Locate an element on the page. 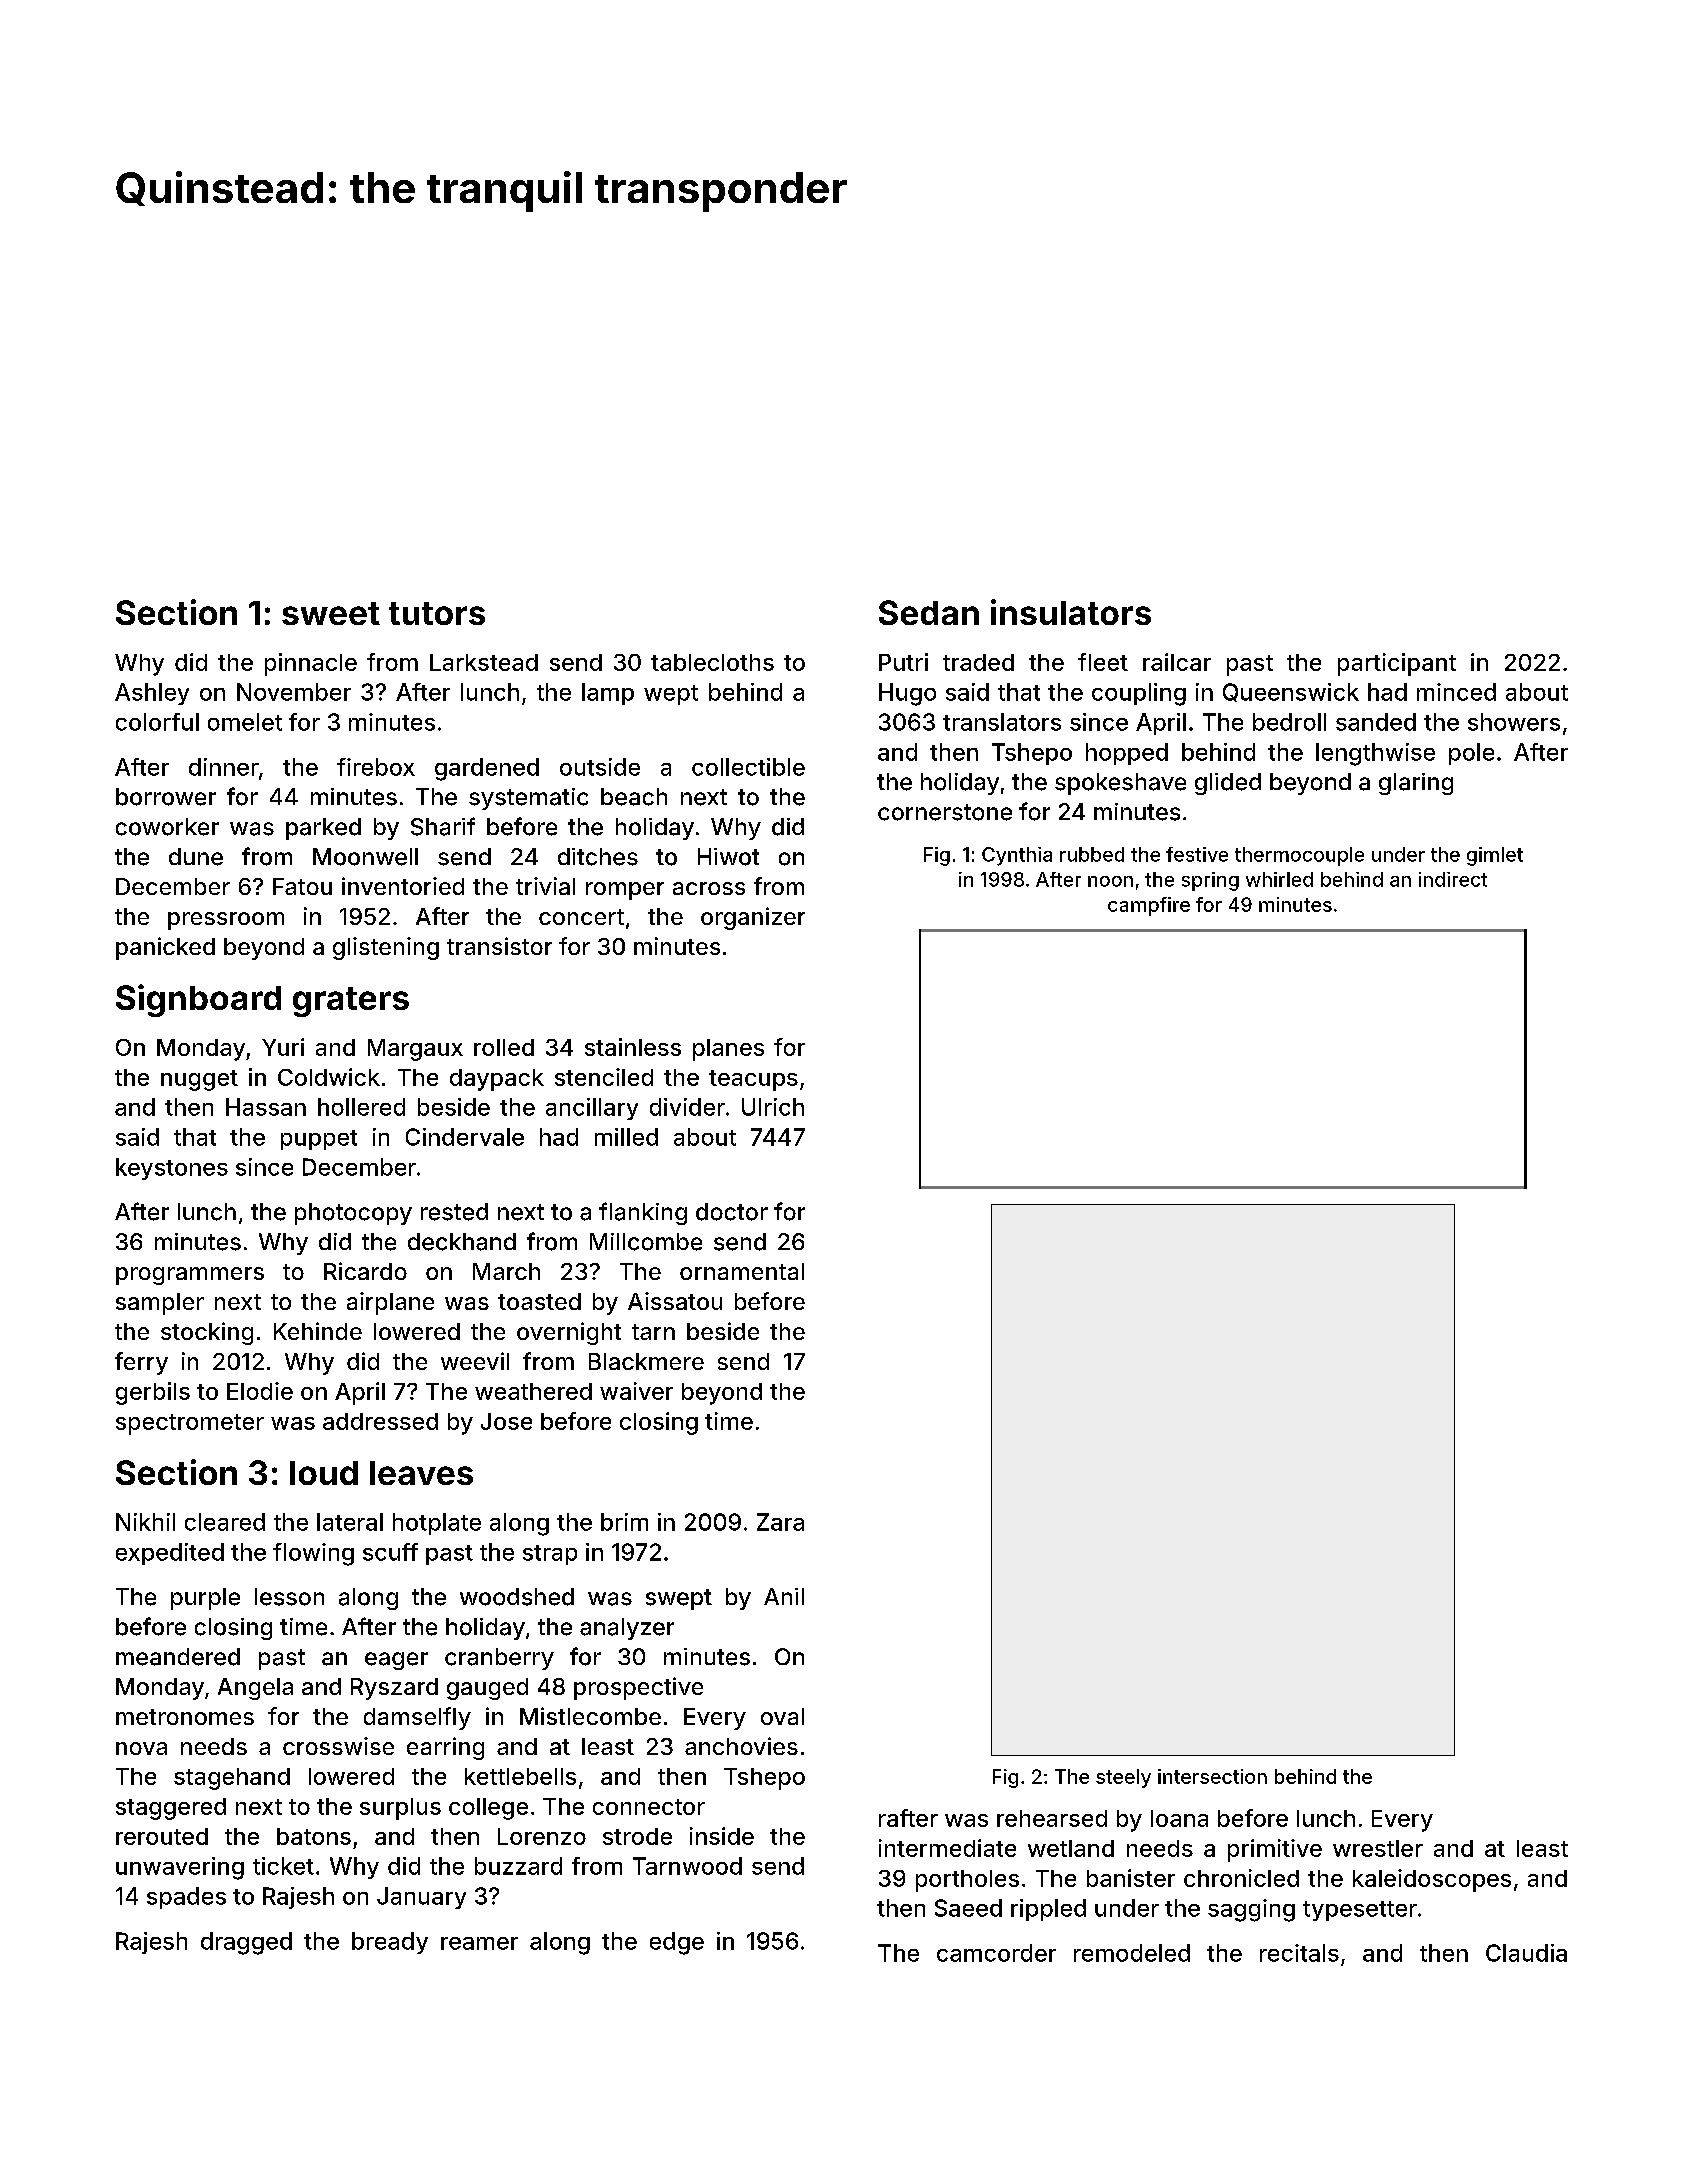  indirect is located at coordinates (1453, 879).
